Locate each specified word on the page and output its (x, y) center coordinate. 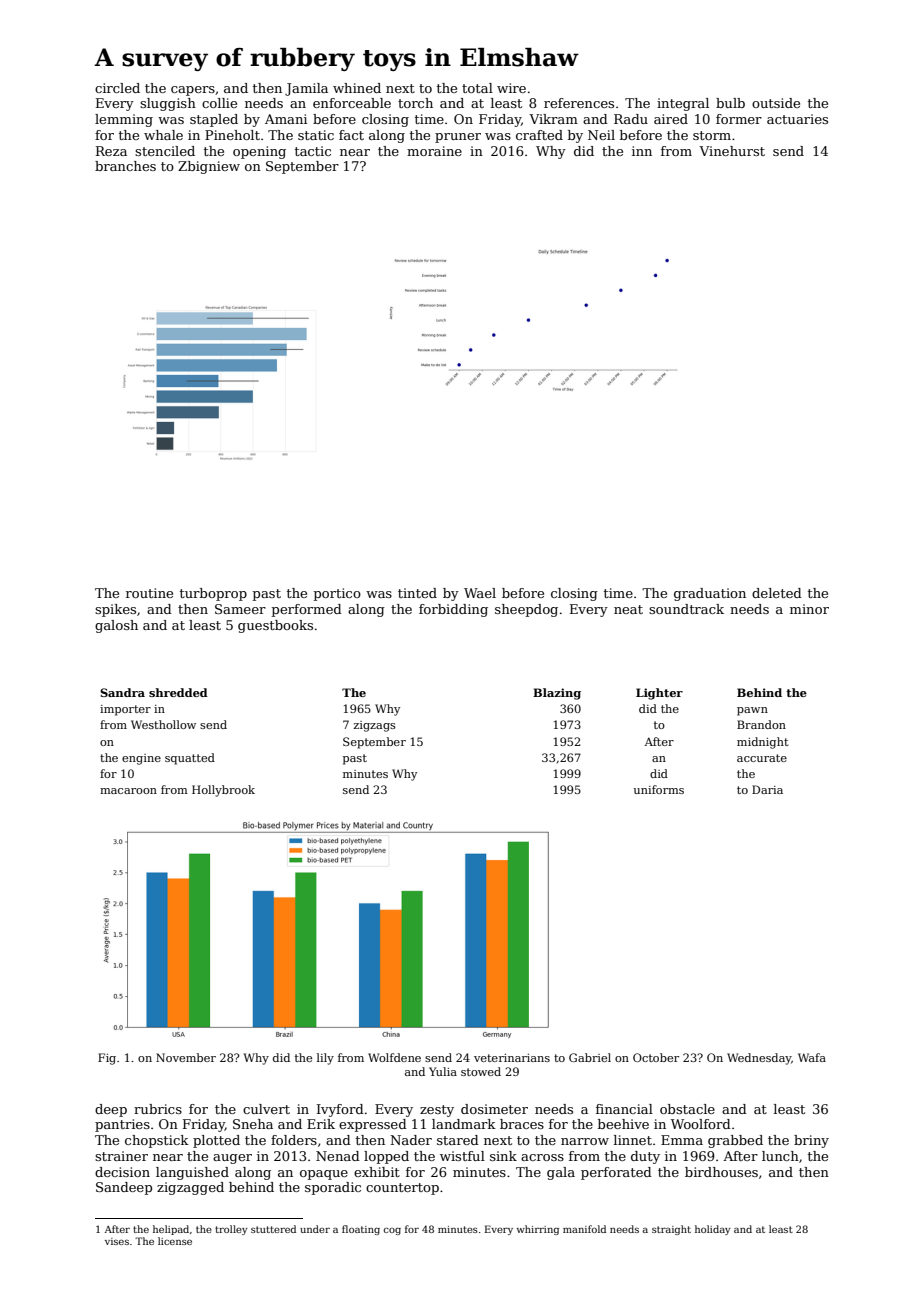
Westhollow (163, 724)
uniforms (659, 789)
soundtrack (686, 609)
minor (809, 609)
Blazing (557, 694)
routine (149, 593)
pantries (122, 1125)
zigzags (375, 726)
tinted (417, 593)
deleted (777, 593)
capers (193, 91)
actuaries (797, 119)
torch (415, 103)
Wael (480, 593)
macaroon (128, 791)
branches (125, 166)
